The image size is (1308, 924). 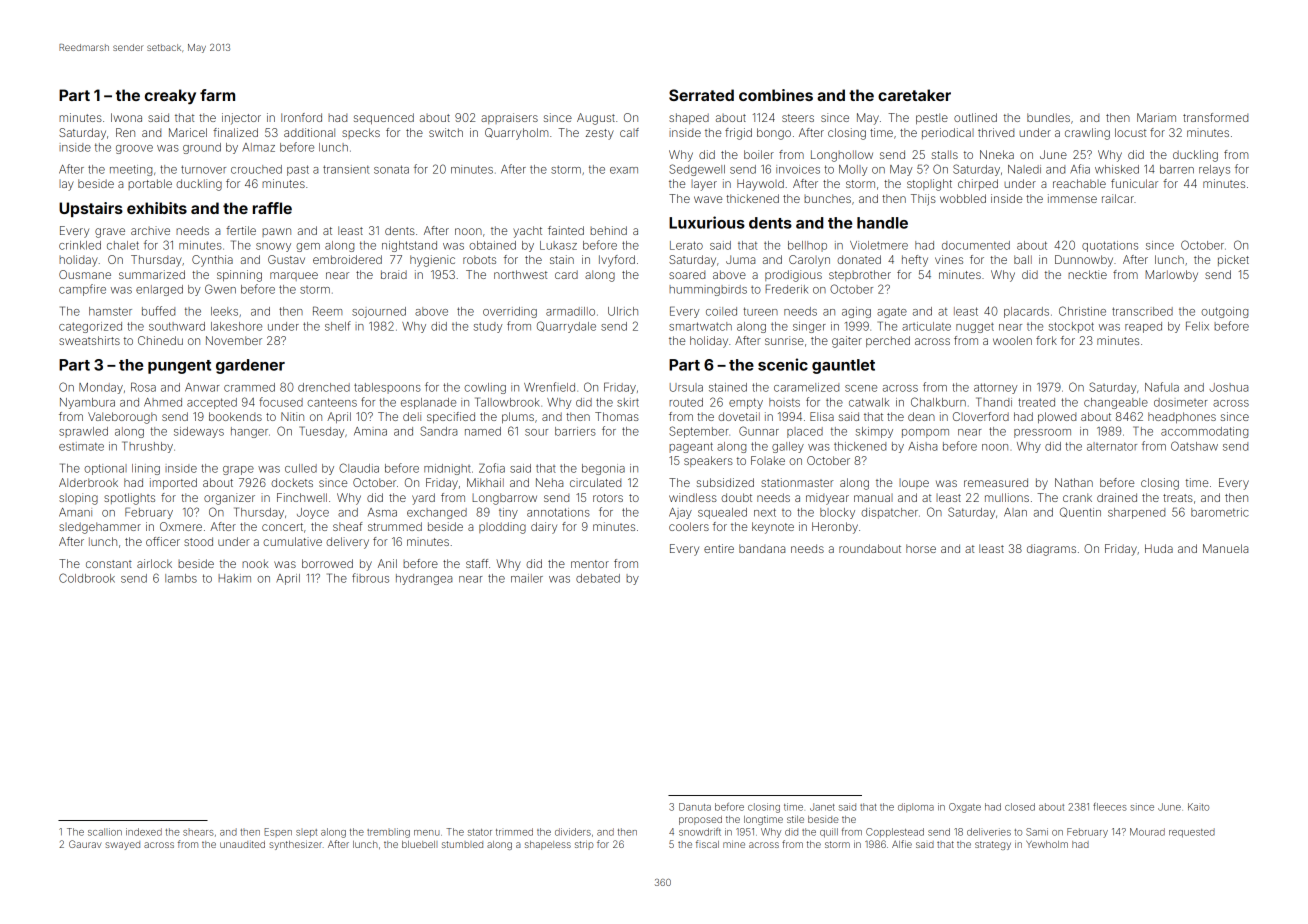 What do you see at coordinates (822, 807) in the screenshot?
I see `Janet` at bounding box center [822, 807].
